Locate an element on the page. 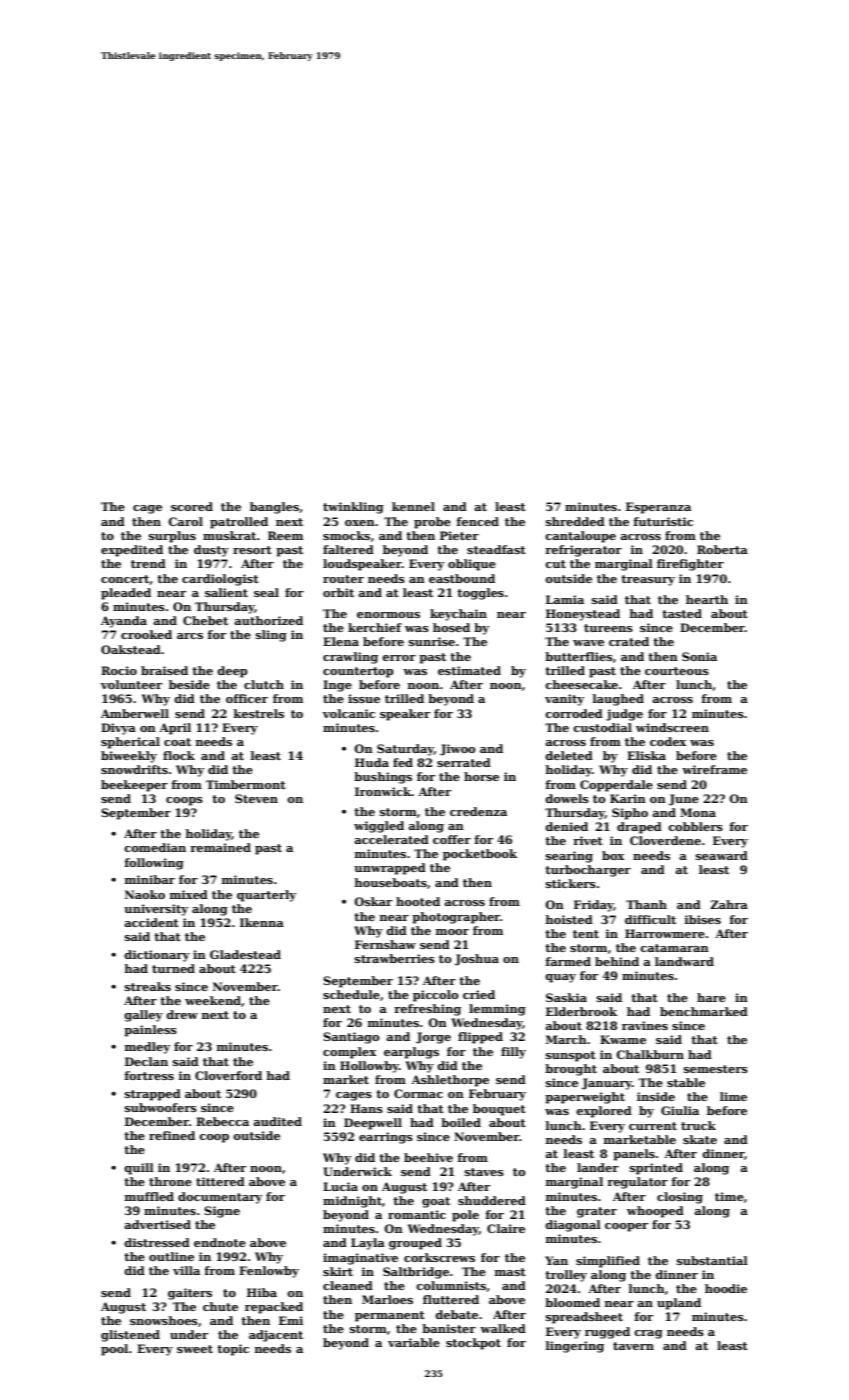 This image has height=1400, width=849. Cormac is located at coordinates (418, 1093).
